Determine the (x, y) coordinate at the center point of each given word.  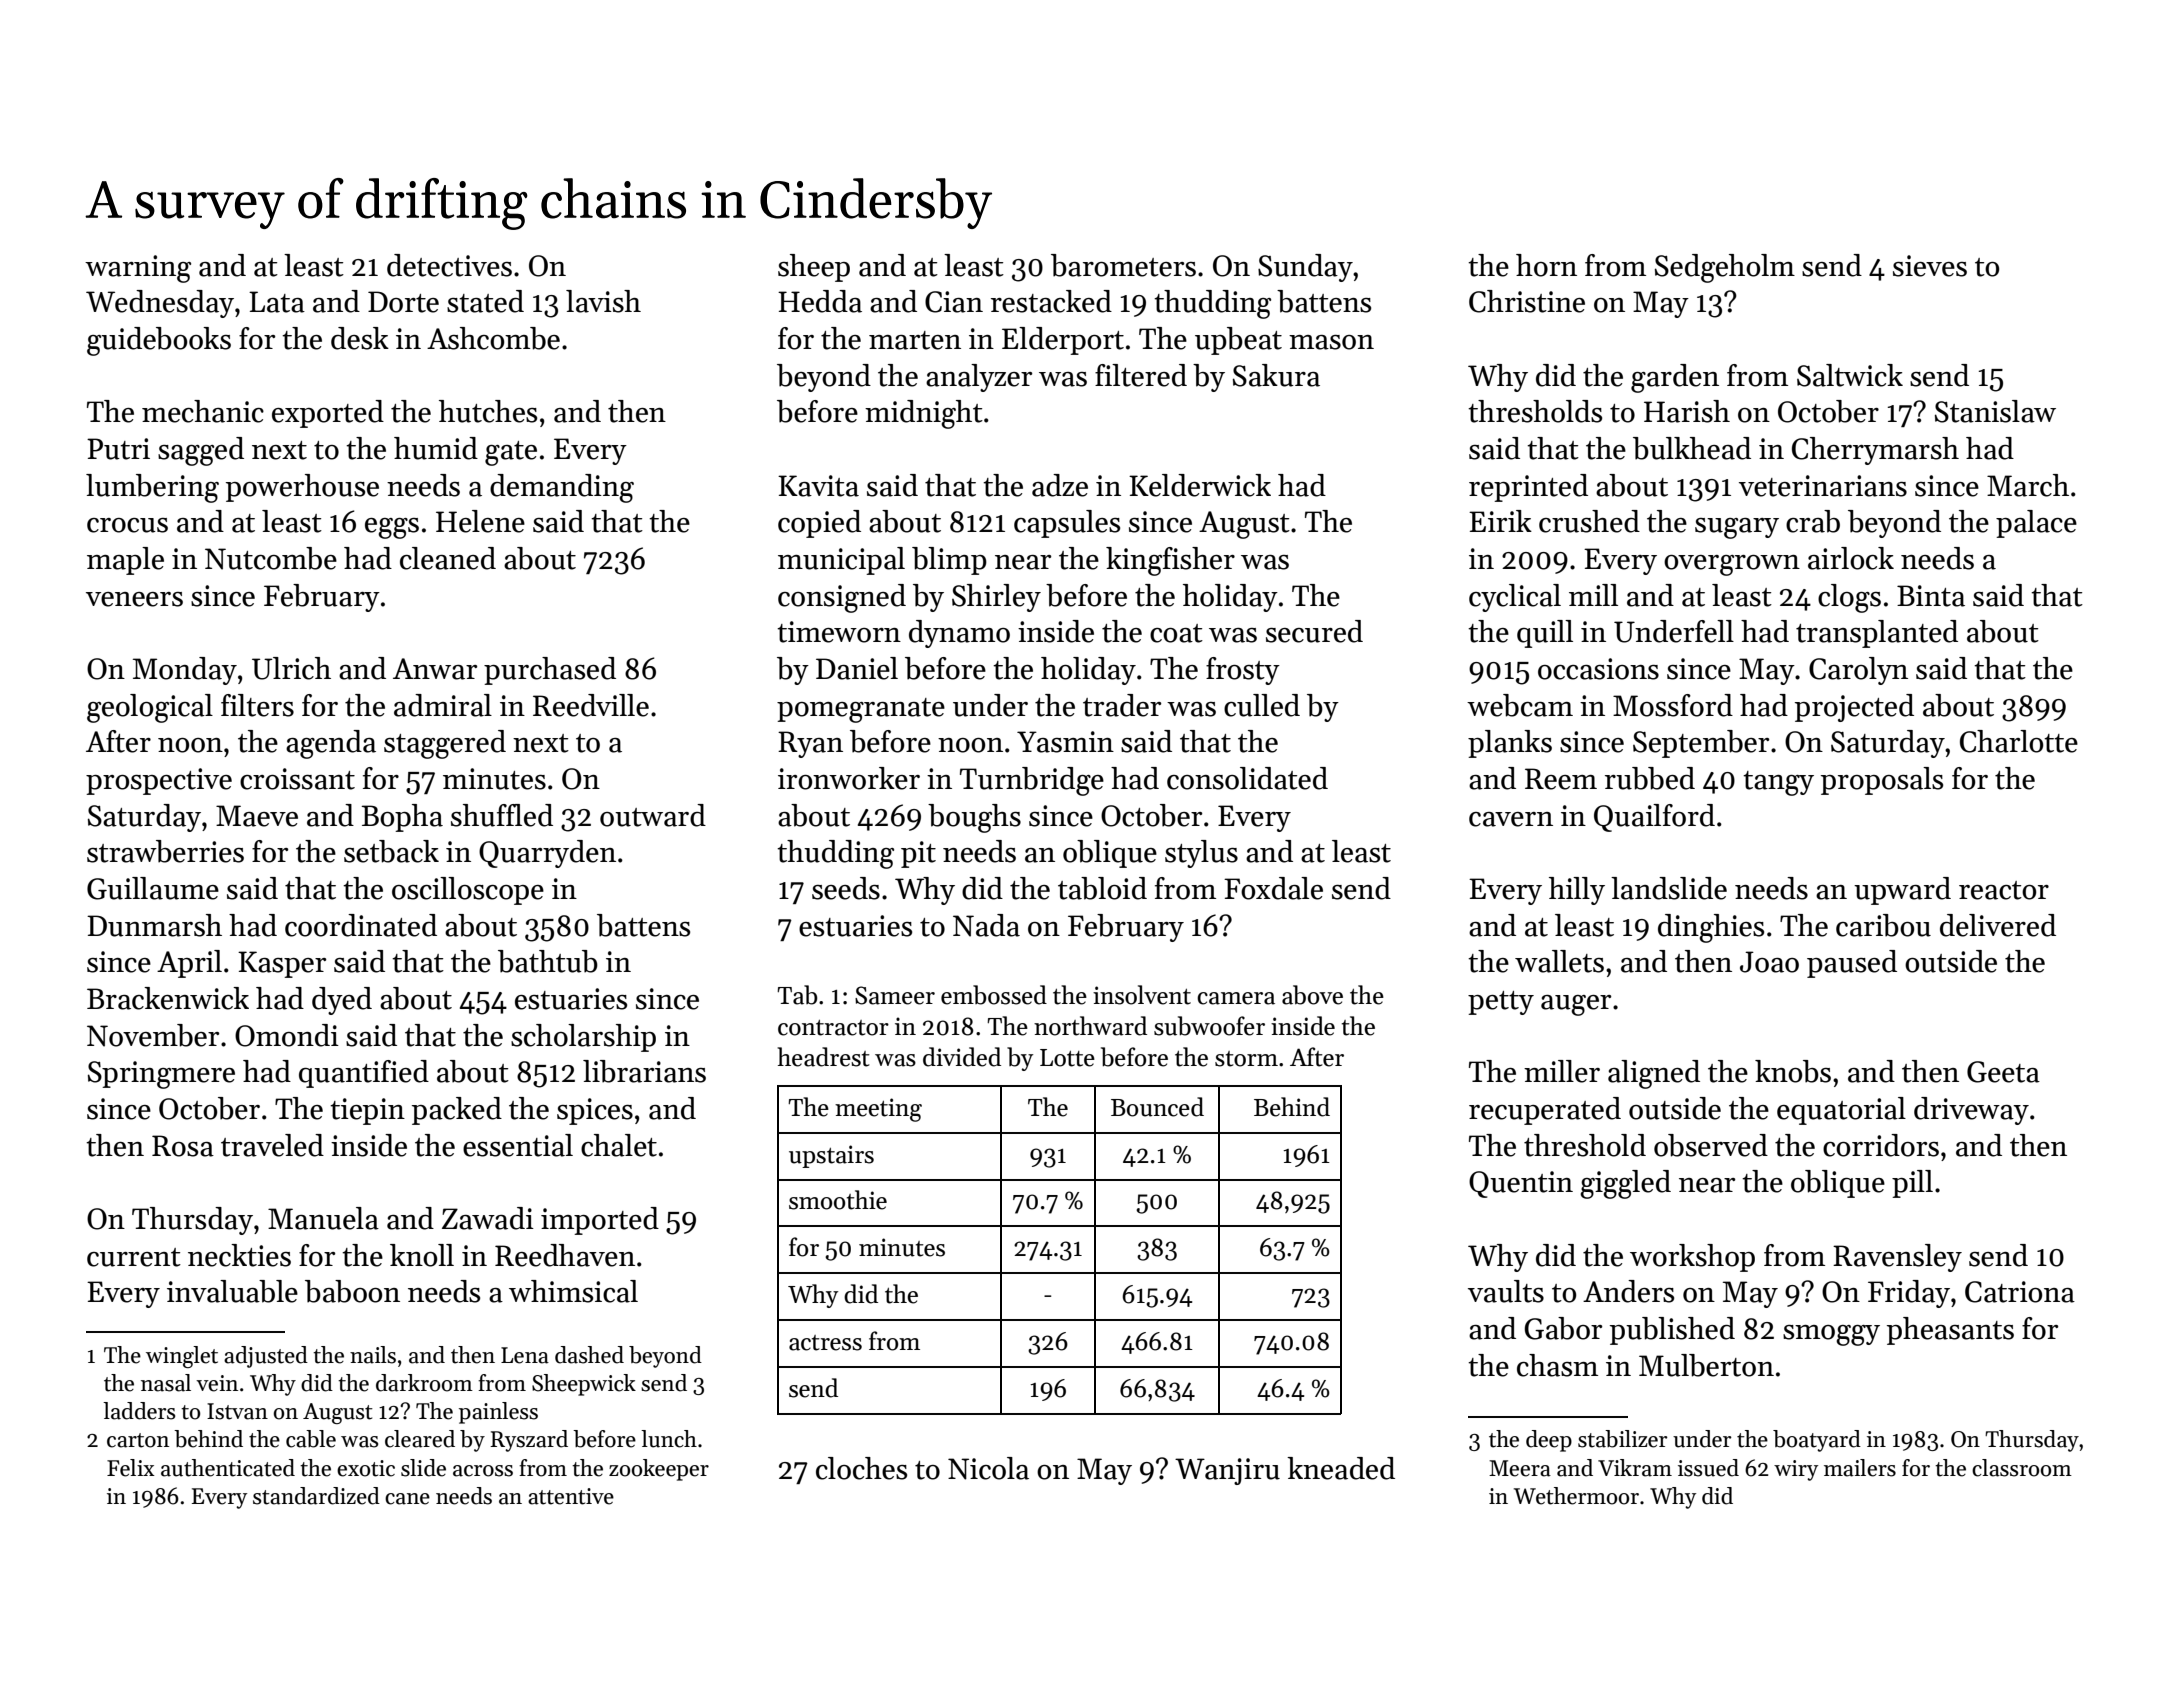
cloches (861, 1468)
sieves (1930, 266)
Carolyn (1858, 671)
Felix (131, 1468)
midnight (924, 414)
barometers (1123, 265)
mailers (1860, 1468)
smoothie (838, 1200)
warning (138, 269)
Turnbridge (1032, 781)
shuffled (502, 815)
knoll (422, 1255)
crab (1813, 521)
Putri (118, 449)
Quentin (1521, 1184)
